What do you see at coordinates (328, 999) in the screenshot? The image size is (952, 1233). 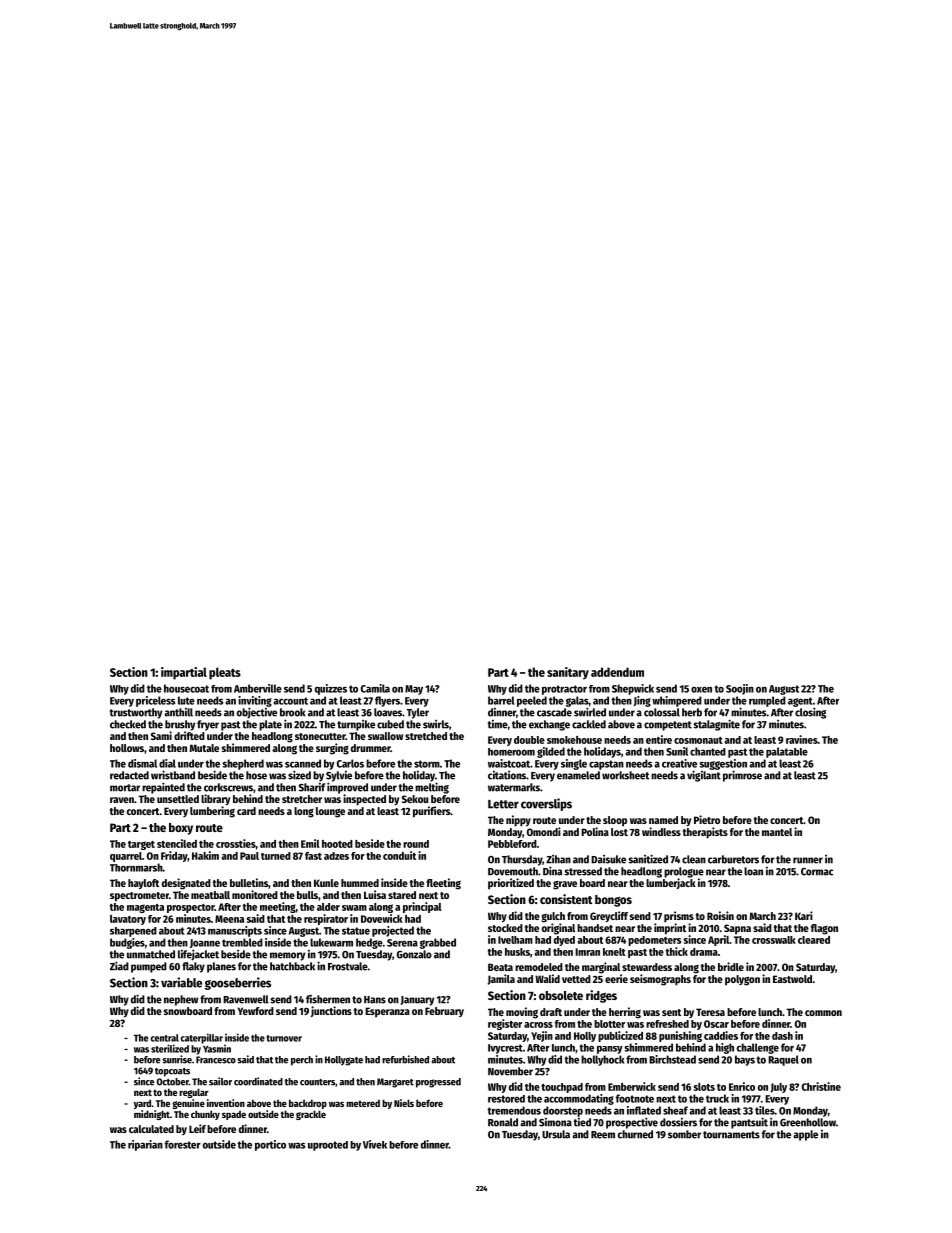 I see `fishermen` at bounding box center [328, 999].
